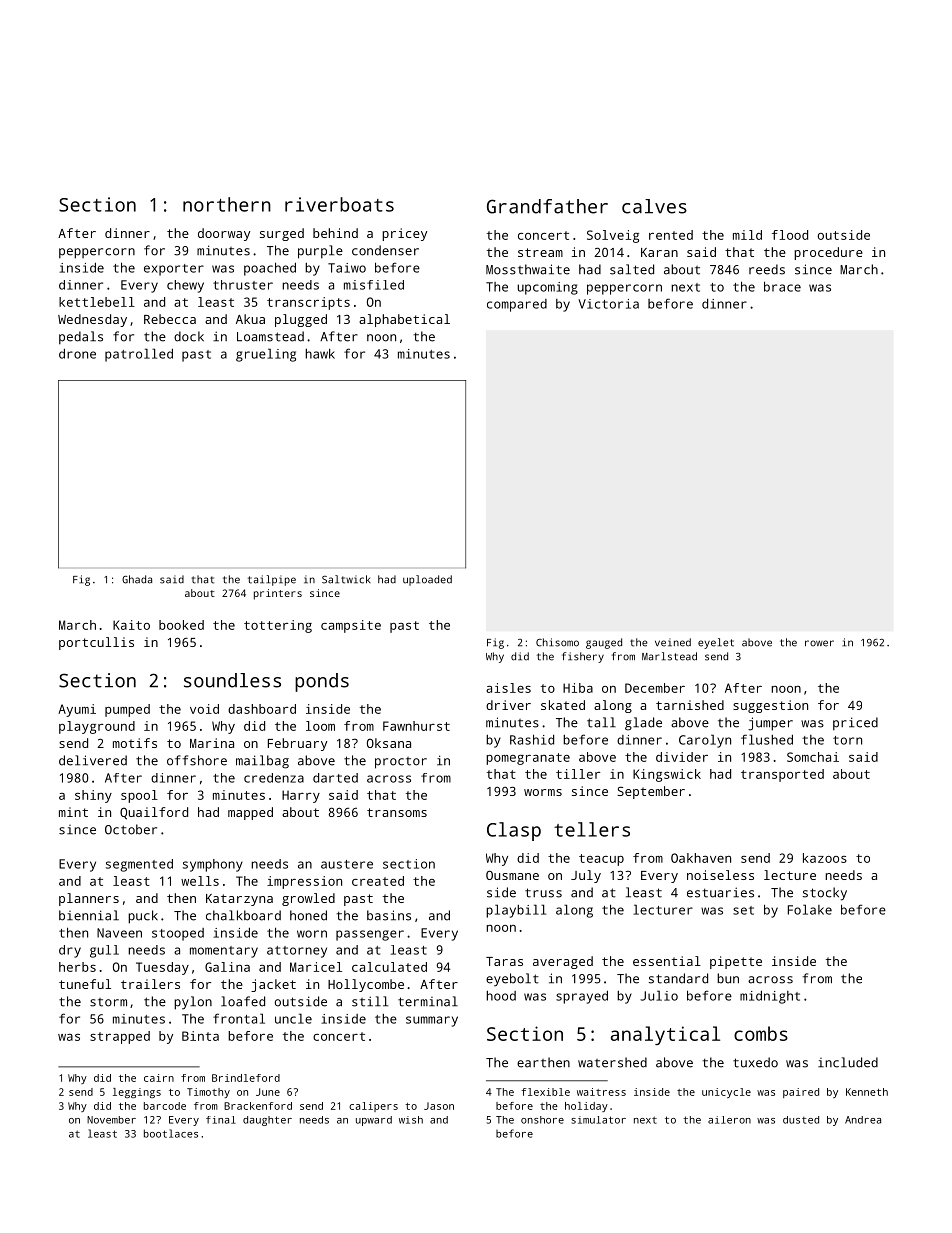 The width and height of the screenshot is (952, 1233). What do you see at coordinates (825, 894) in the screenshot?
I see `stocky` at bounding box center [825, 894].
